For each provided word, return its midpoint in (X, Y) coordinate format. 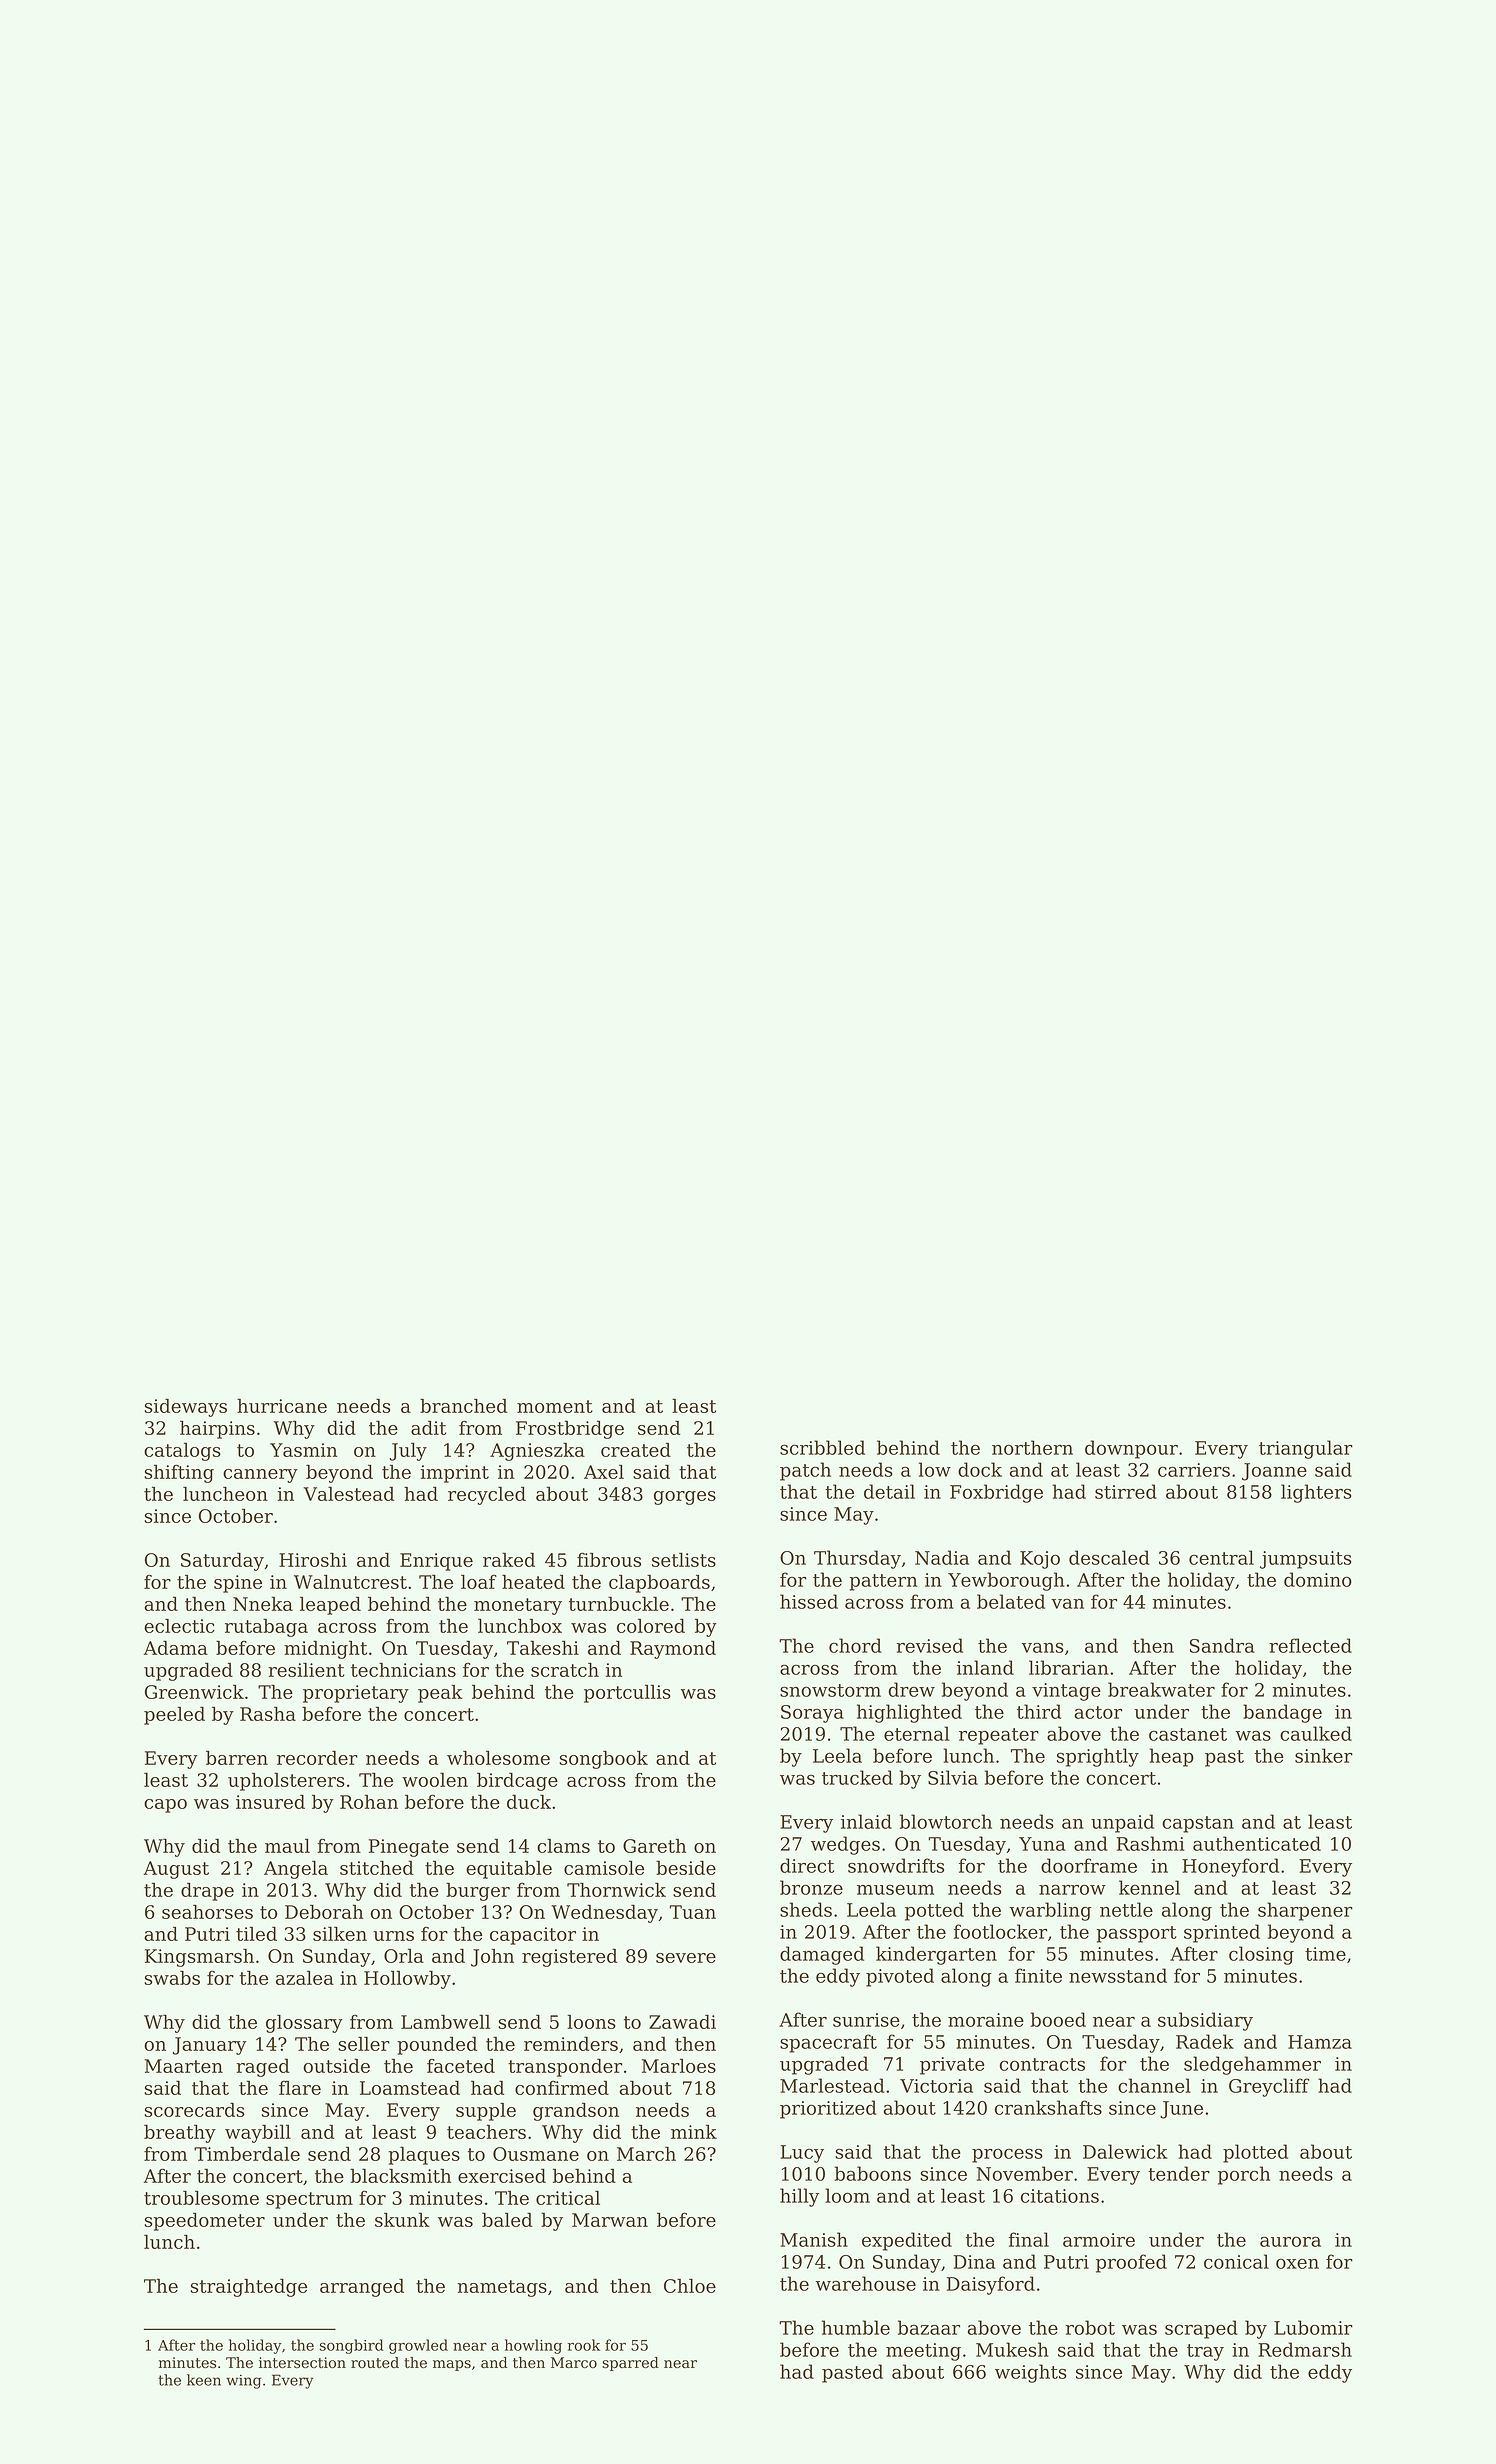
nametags (502, 2288)
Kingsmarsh (199, 1957)
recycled (487, 1495)
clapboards (659, 1583)
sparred (630, 2364)
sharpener (1305, 1911)
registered (570, 1957)
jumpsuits (1306, 1560)
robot (1090, 2327)
